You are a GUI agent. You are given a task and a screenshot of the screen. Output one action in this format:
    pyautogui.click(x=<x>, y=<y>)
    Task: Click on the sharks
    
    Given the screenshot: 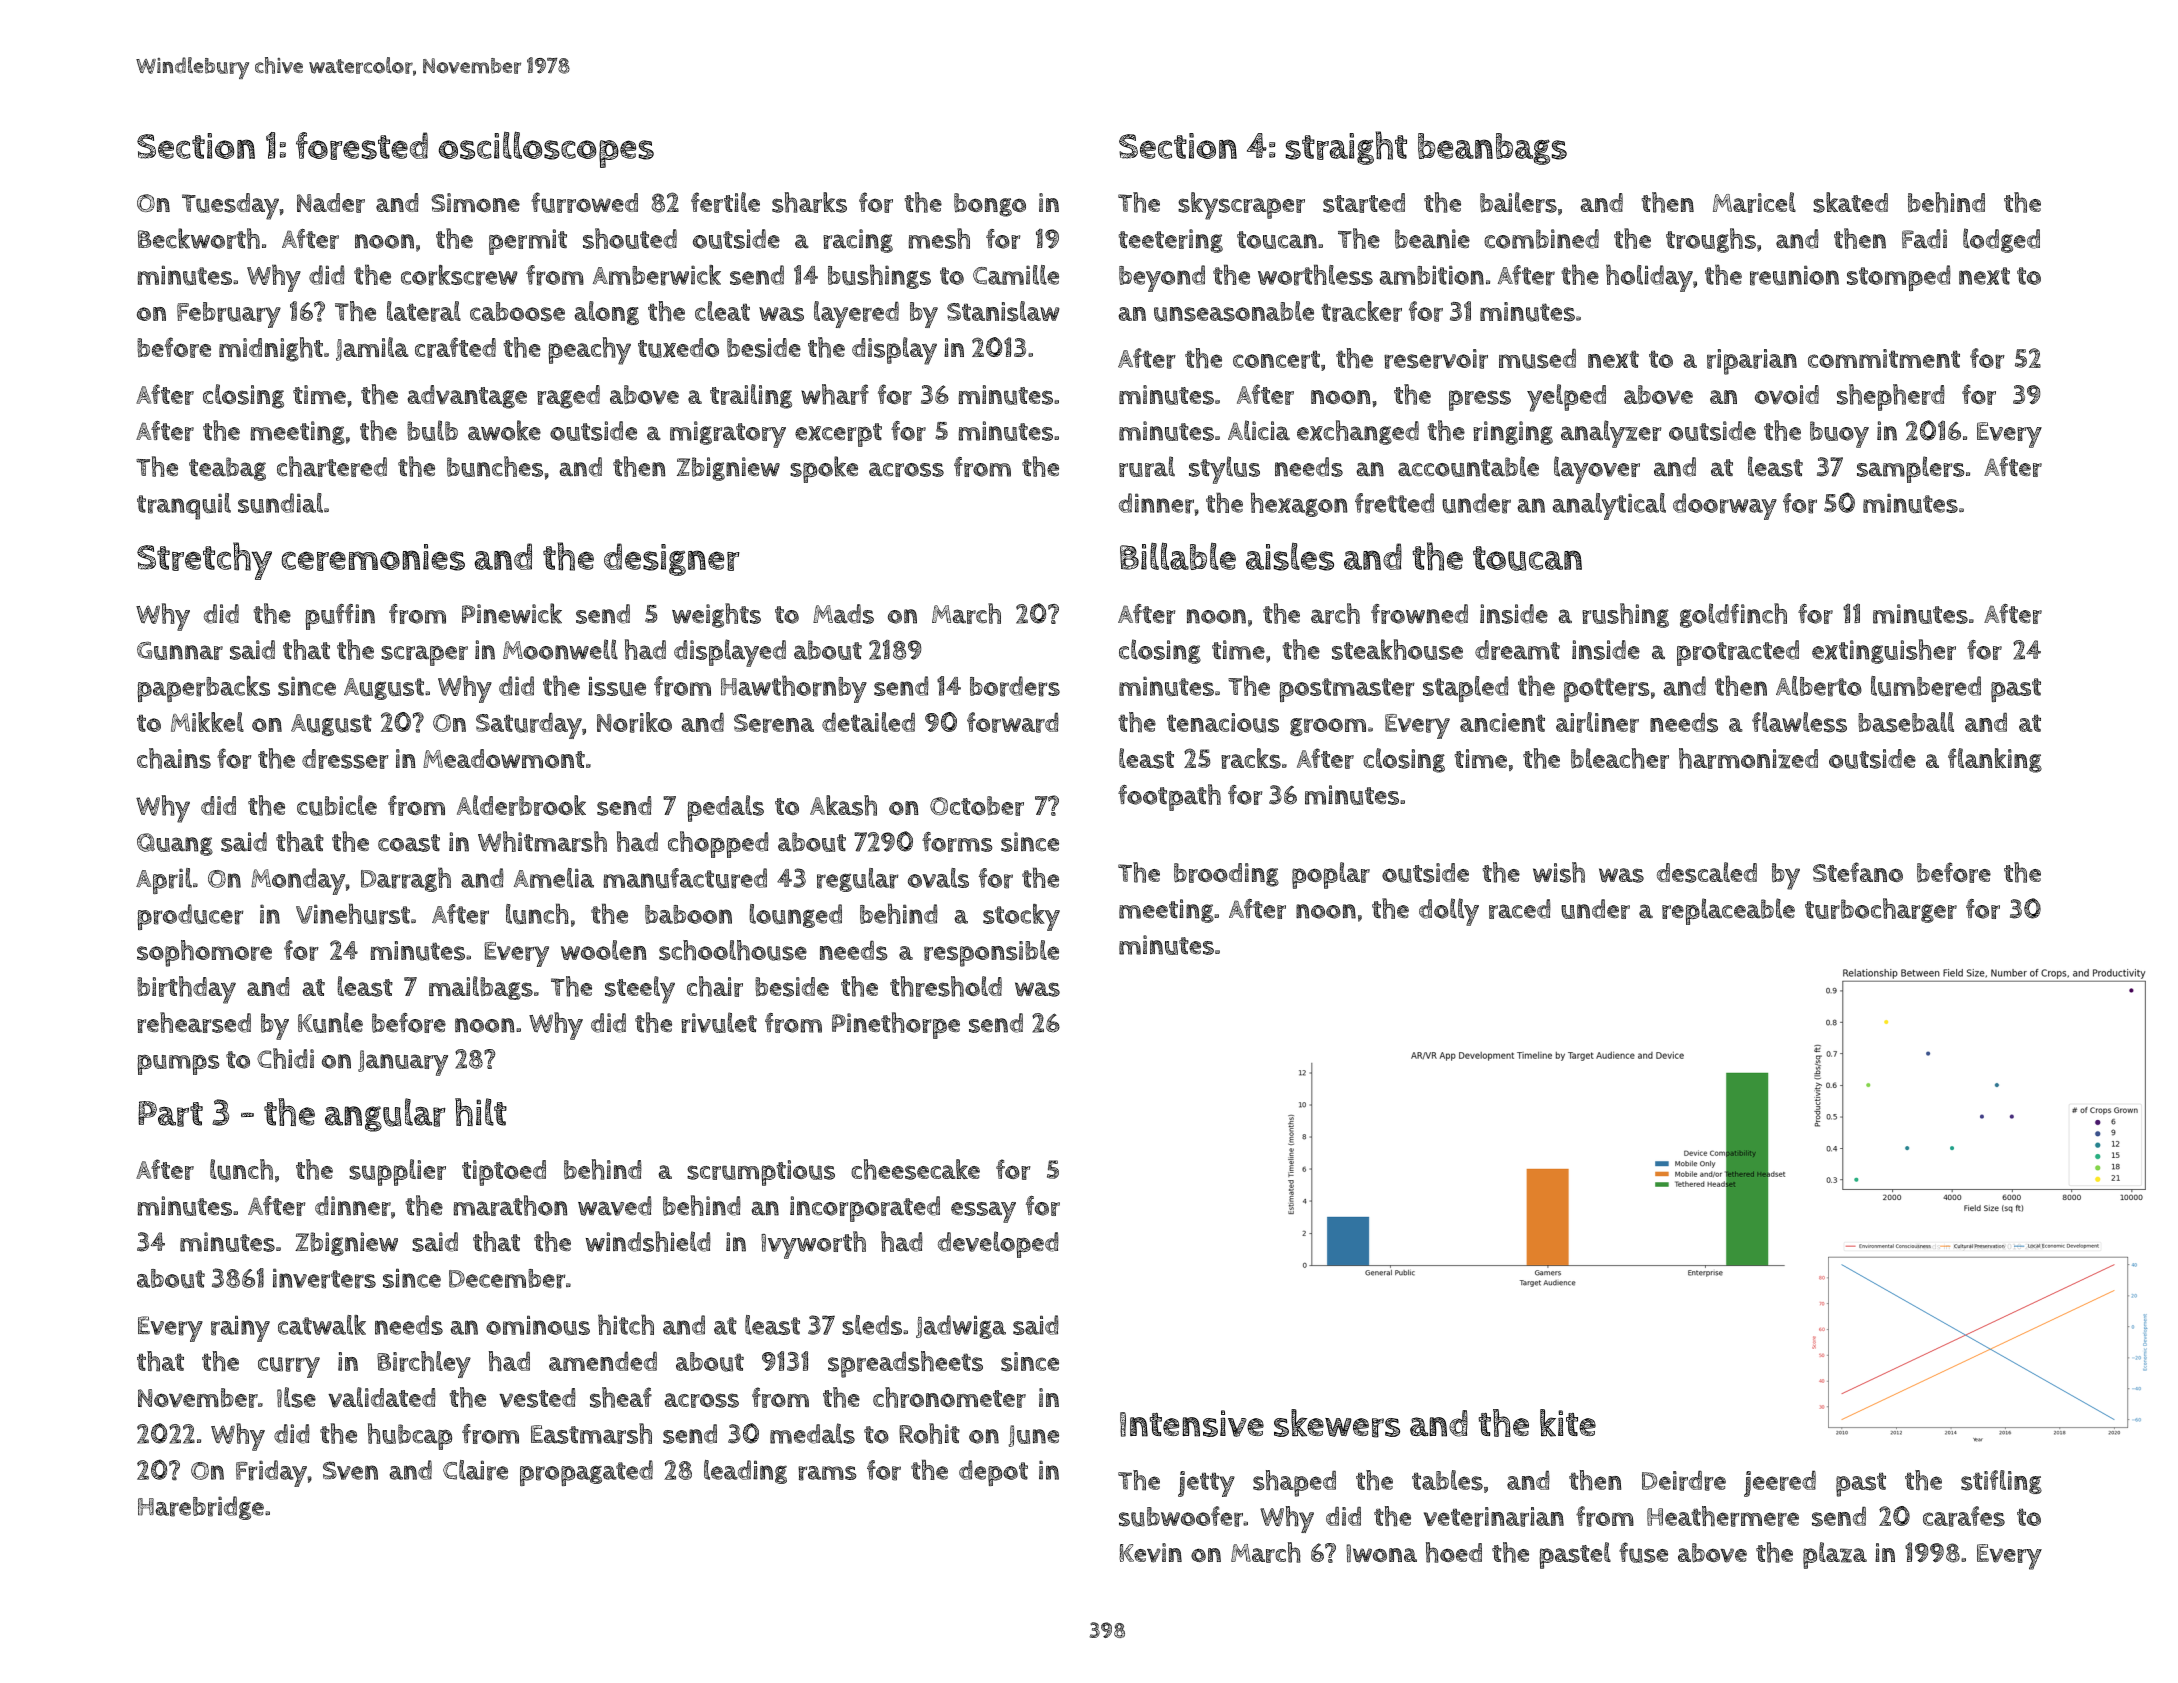 What is the action you would take?
    pyautogui.click(x=809, y=202)
